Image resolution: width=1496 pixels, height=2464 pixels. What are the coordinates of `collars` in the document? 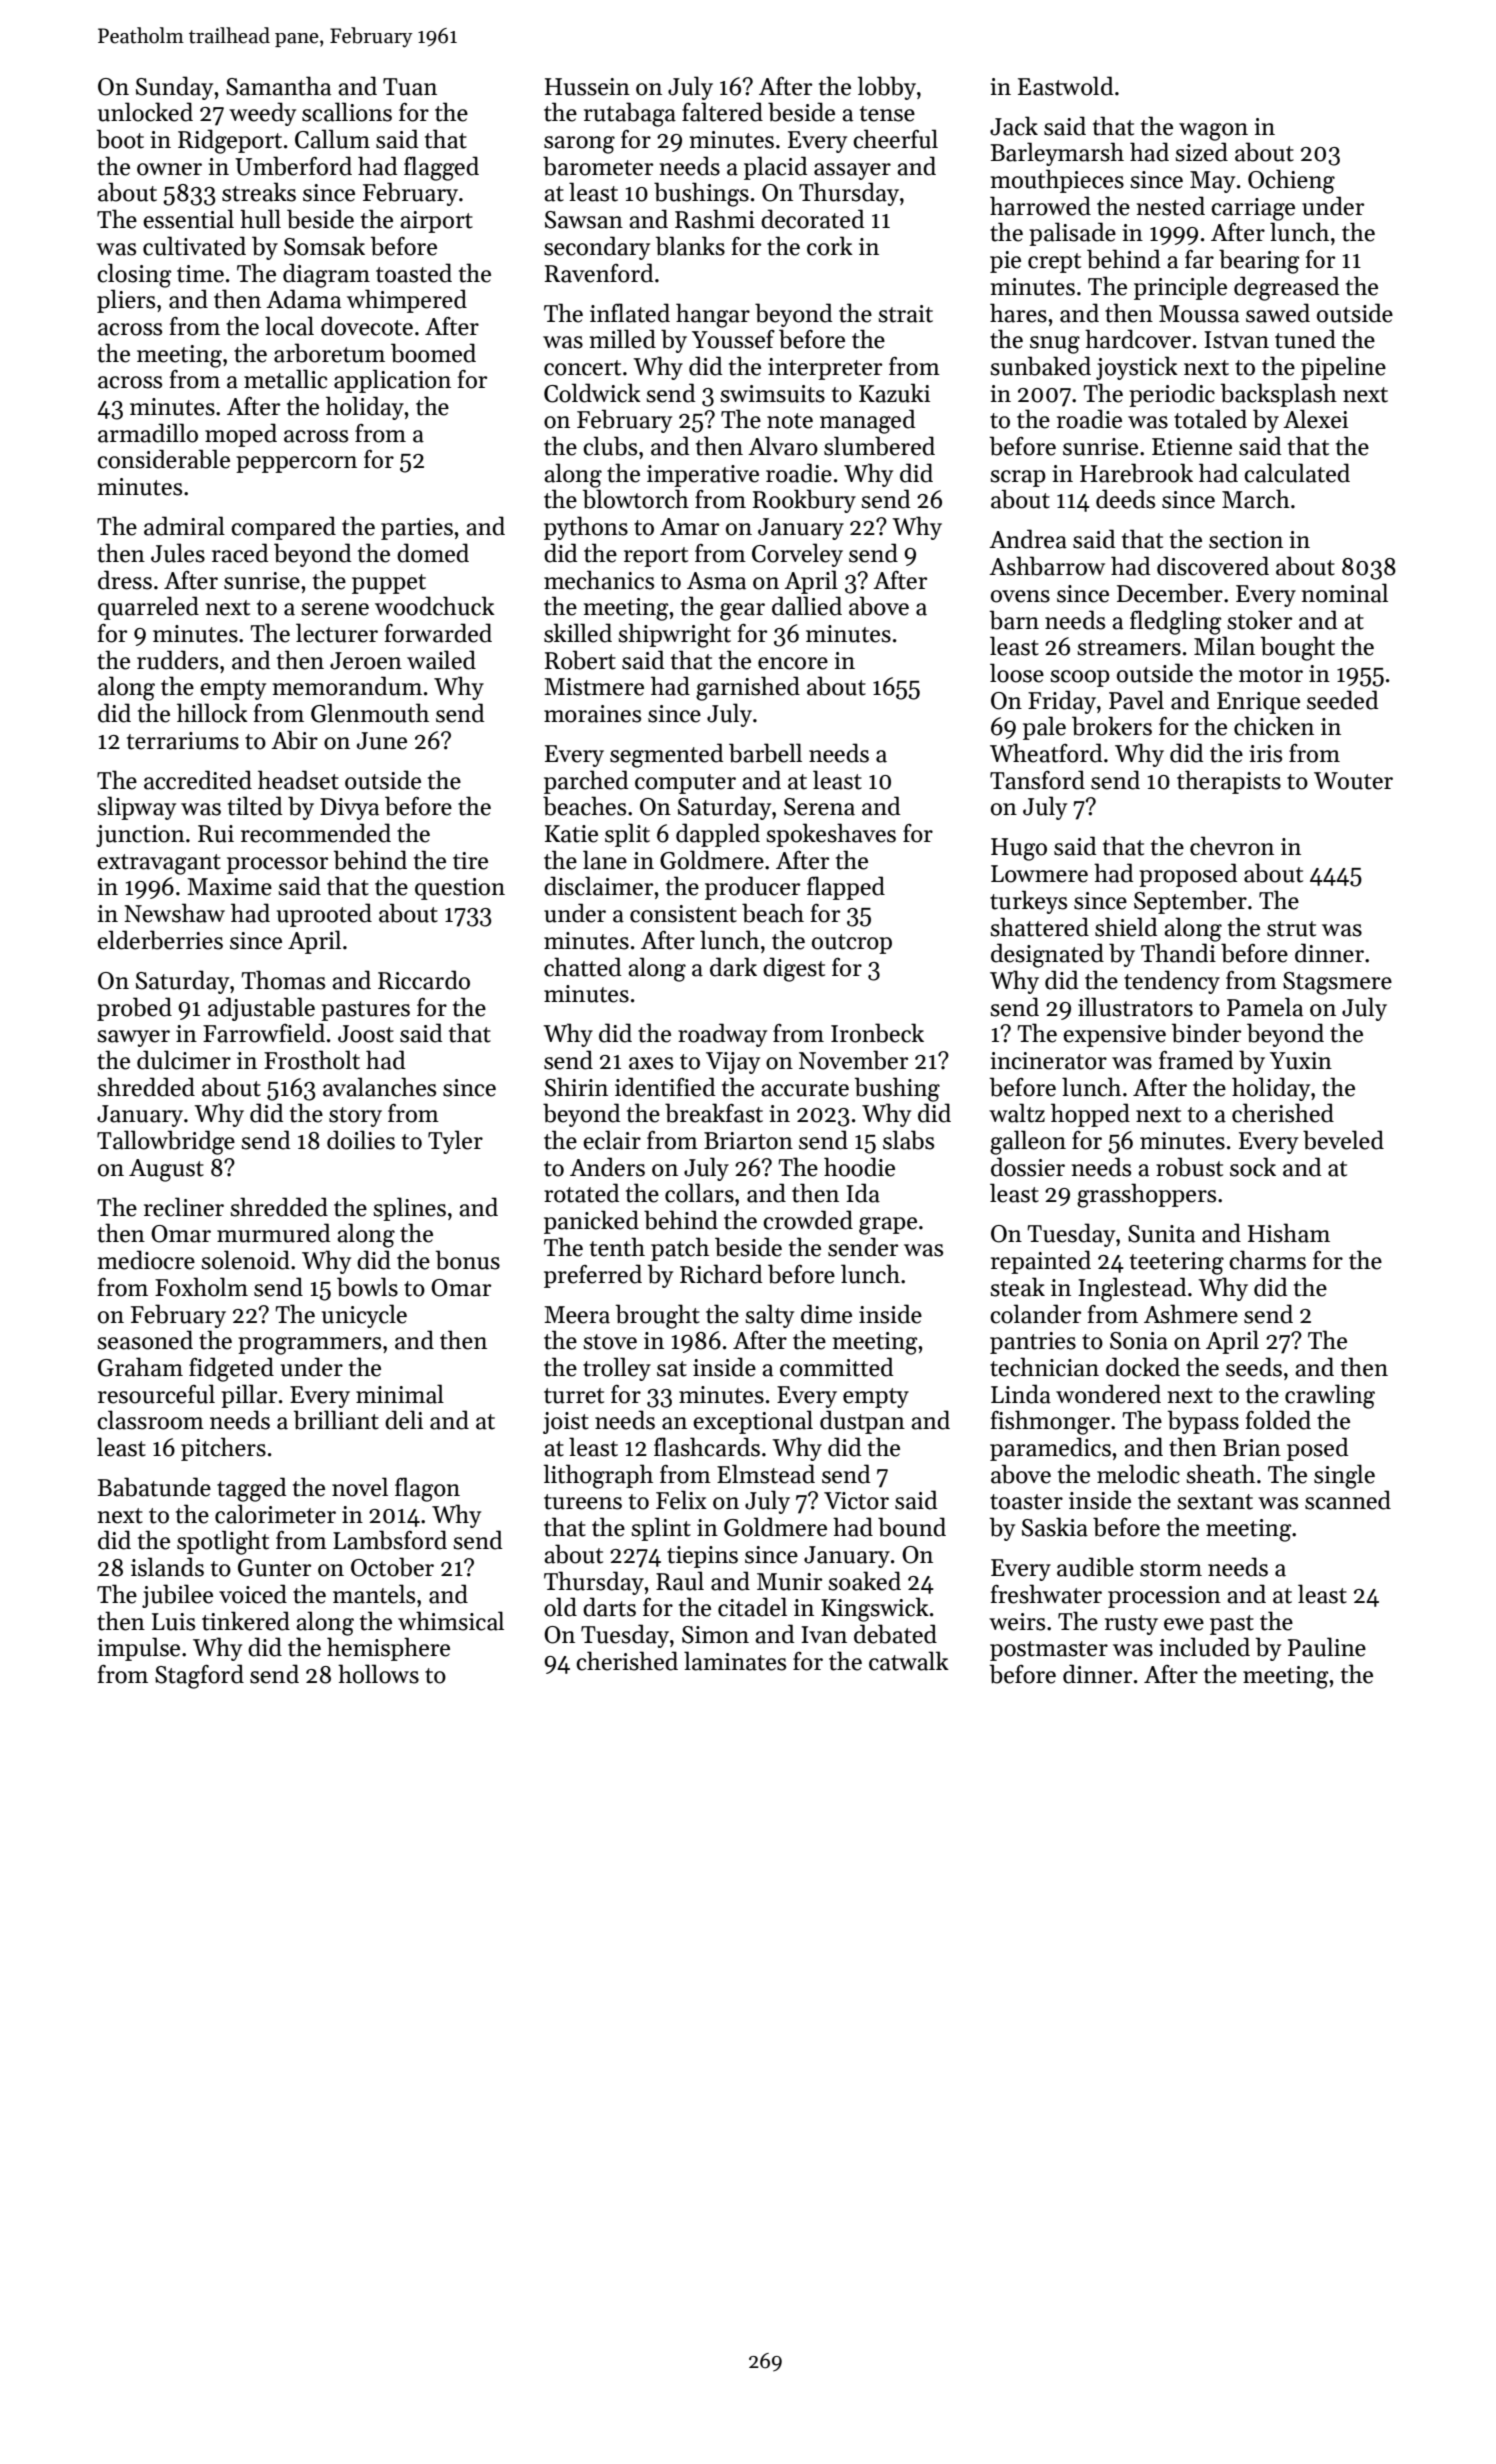 It's located at (699, 1193).
